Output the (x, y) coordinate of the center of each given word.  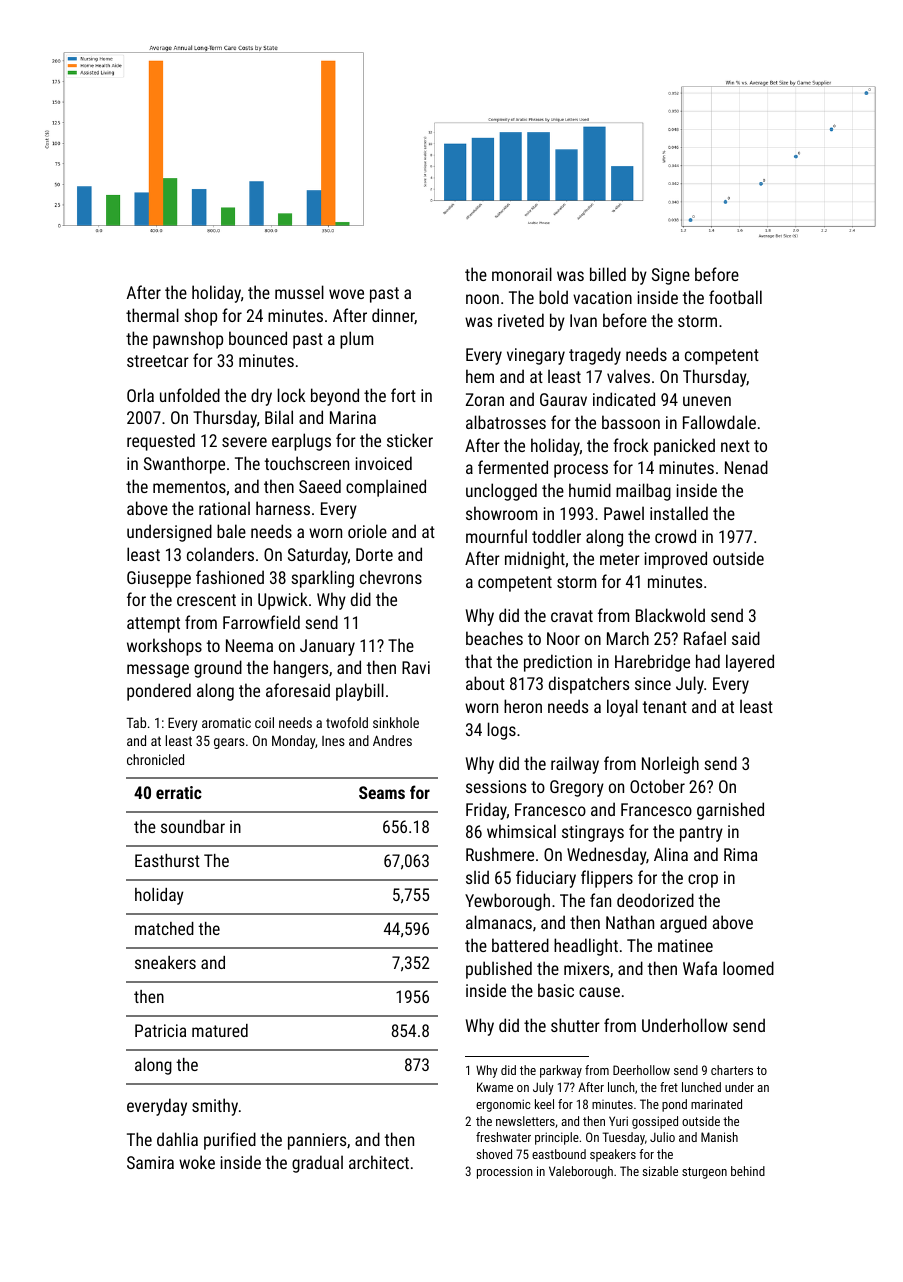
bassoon (631, 422)
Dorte (374, 554)
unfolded (190, 395)
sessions (496, 786)
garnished (730, 811)
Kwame (495, 1087)
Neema (249, 645)
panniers (317, 1141)
